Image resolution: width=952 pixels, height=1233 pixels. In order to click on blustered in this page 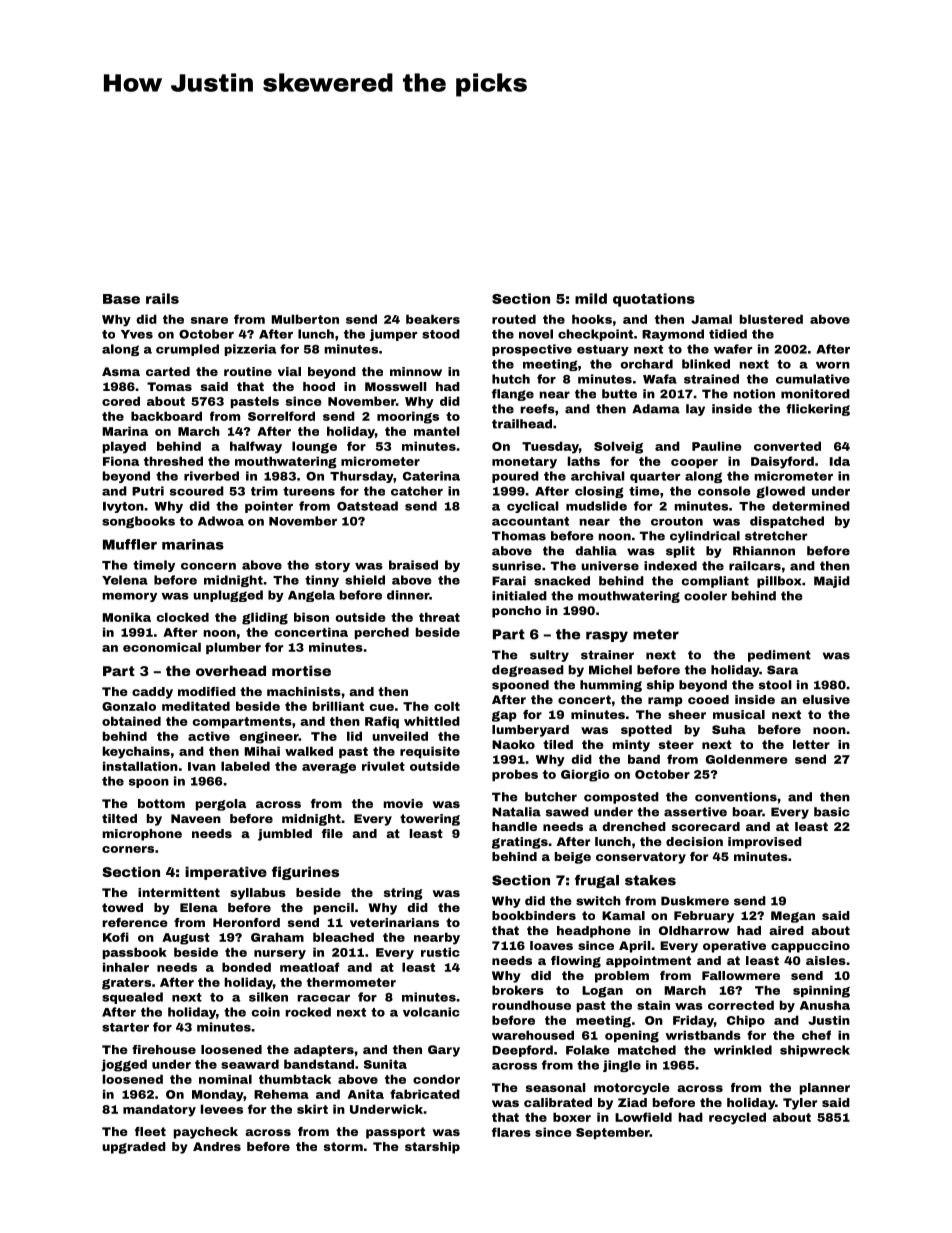, I will do `click(771, 319)`.
